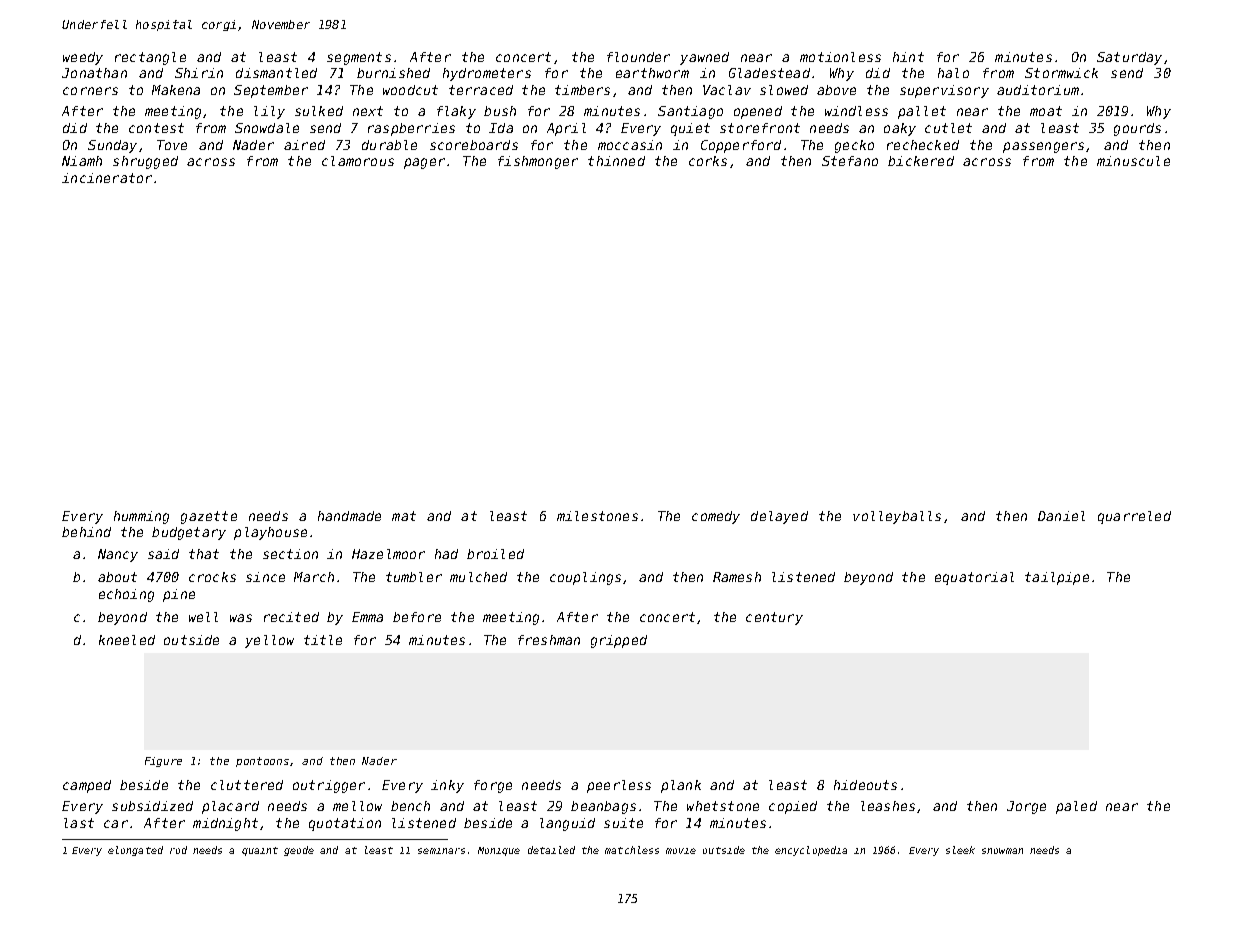  I want to click on corners, so click(90, 91).
